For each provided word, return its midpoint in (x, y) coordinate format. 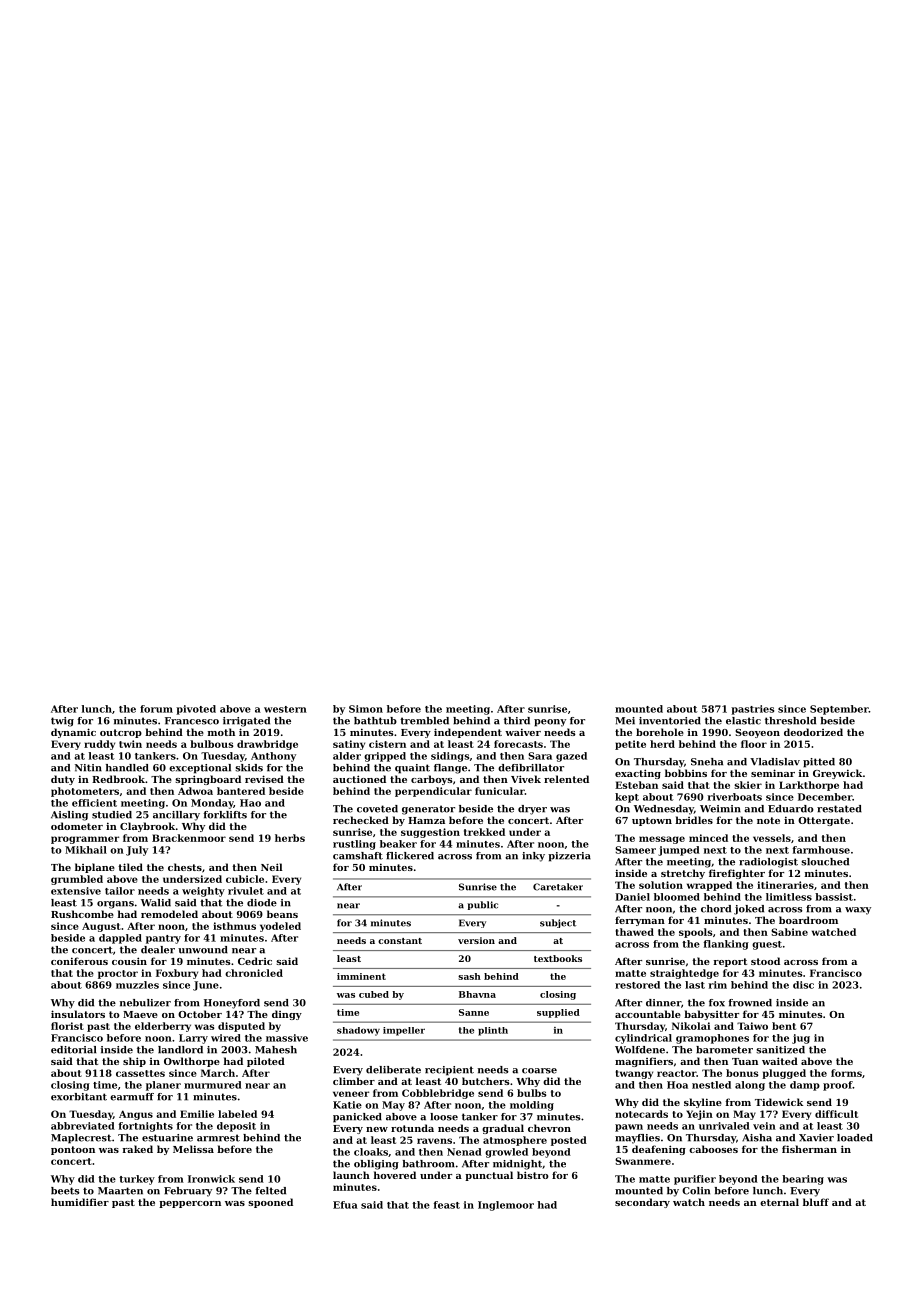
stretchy (683, 874)
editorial (73, 1050)
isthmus (234, 926)
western (285, 709)
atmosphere (515, 1141)
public (483, 905)
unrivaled (724, 1126)
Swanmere (643, 1161)
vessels (772, 838)
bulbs (531, 1093)
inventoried (670, 721)
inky (533, 857)
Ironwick (211, 1179)
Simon (366, 709)
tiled (130, 867)
